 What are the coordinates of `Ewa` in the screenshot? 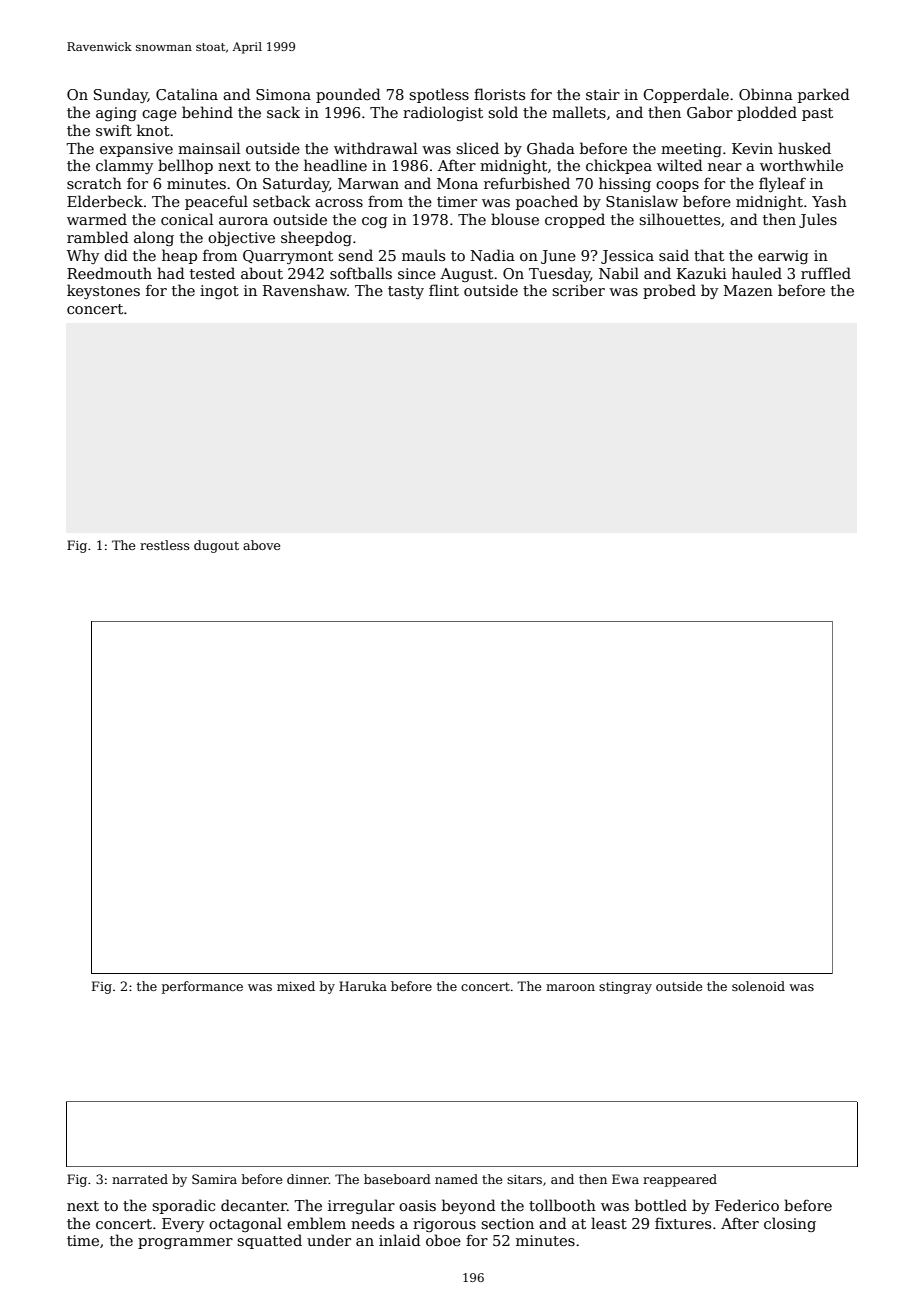 It's located at (625, 1179).
